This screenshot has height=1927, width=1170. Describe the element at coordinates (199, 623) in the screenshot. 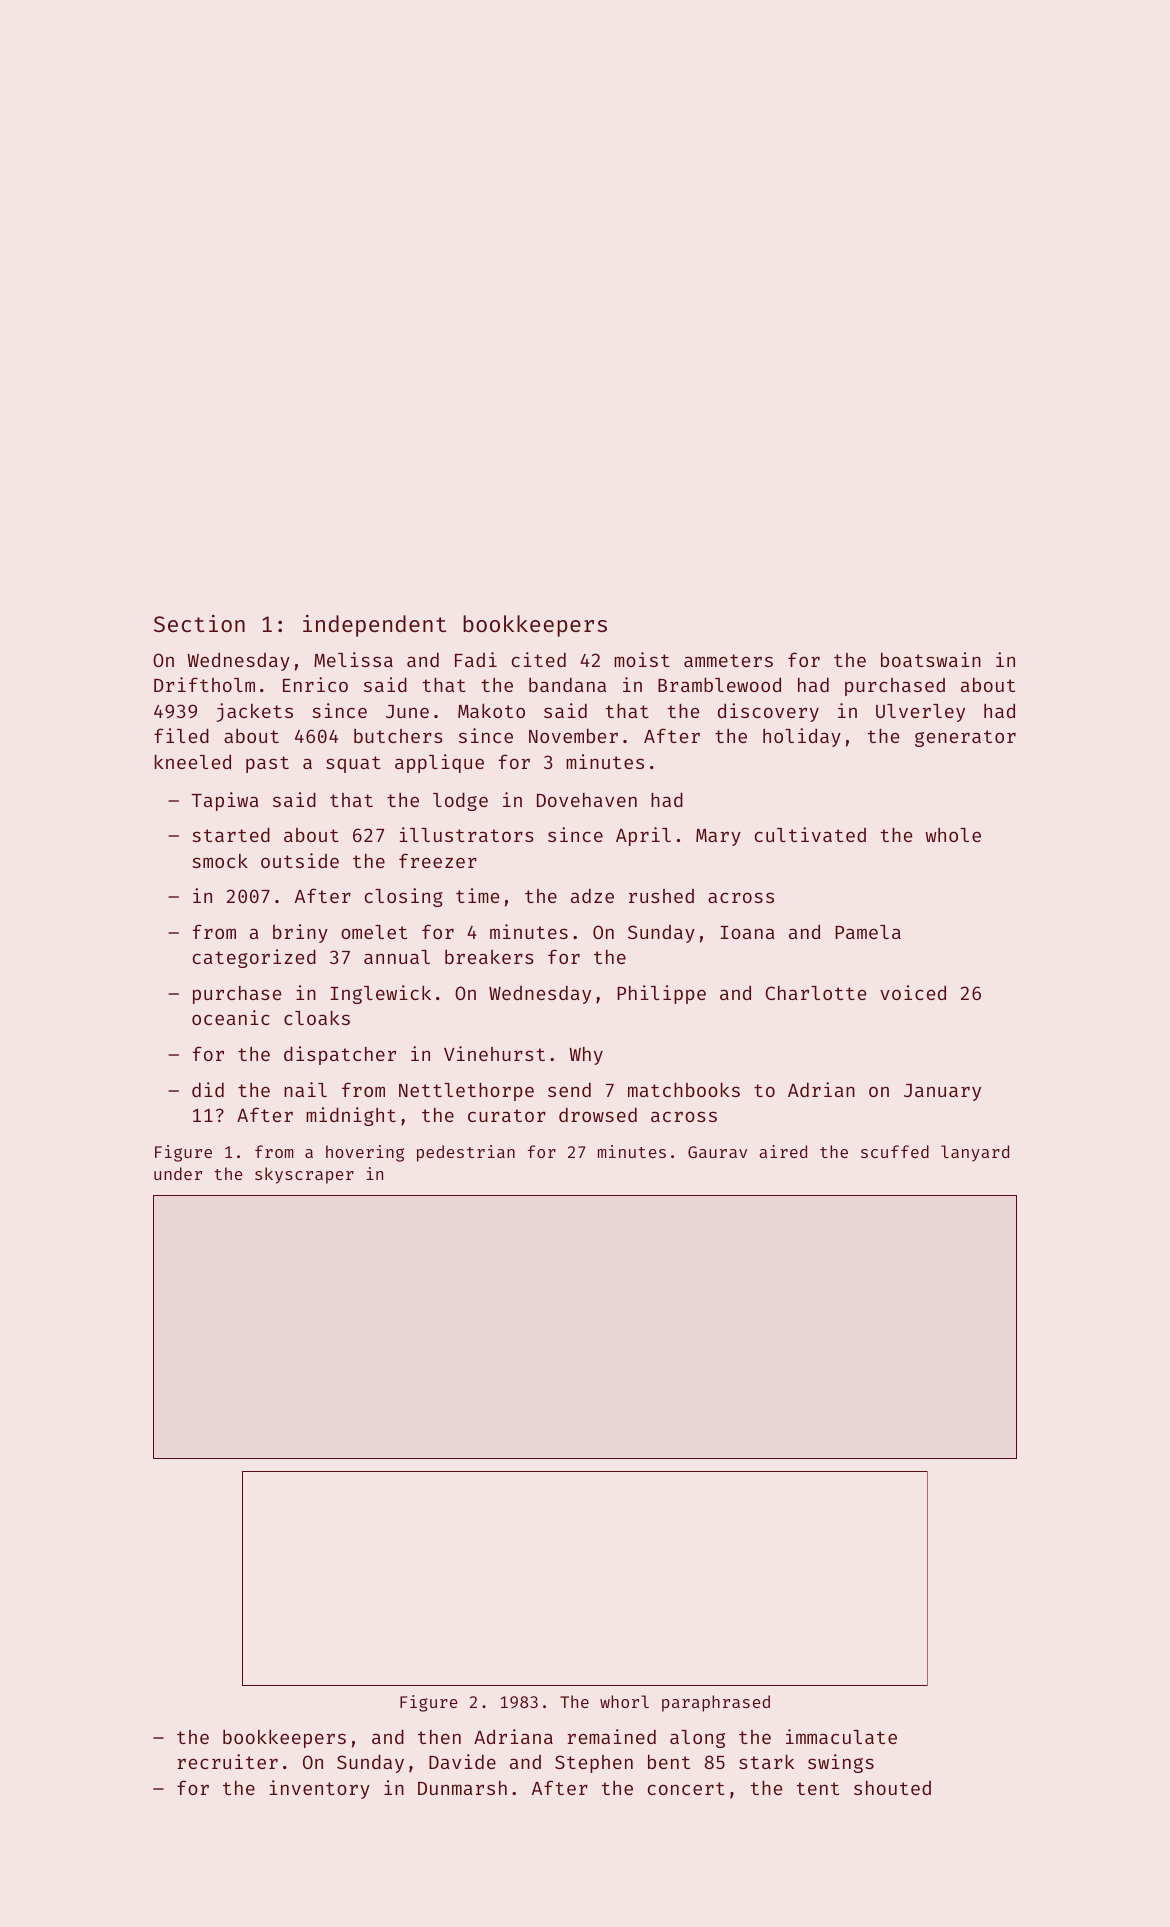

I see `Section` at that location.
